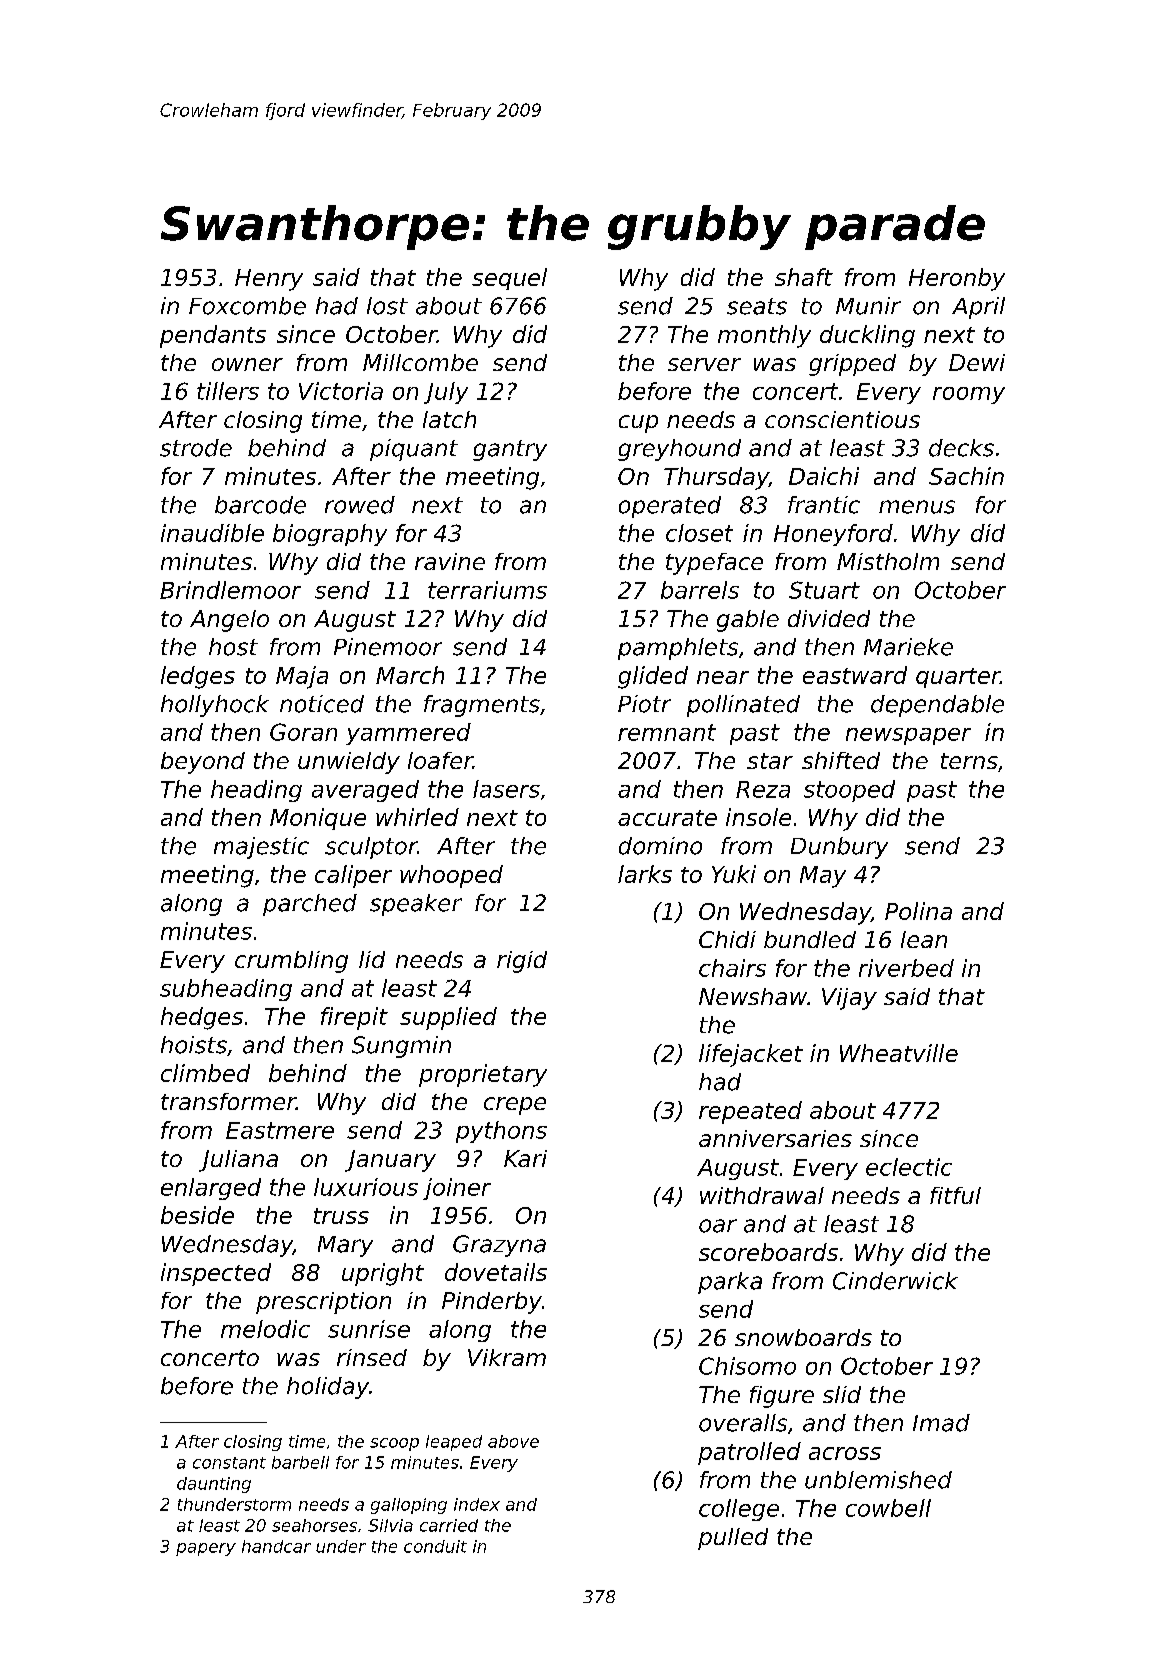  I want to click on biography, so click(330, 535).
